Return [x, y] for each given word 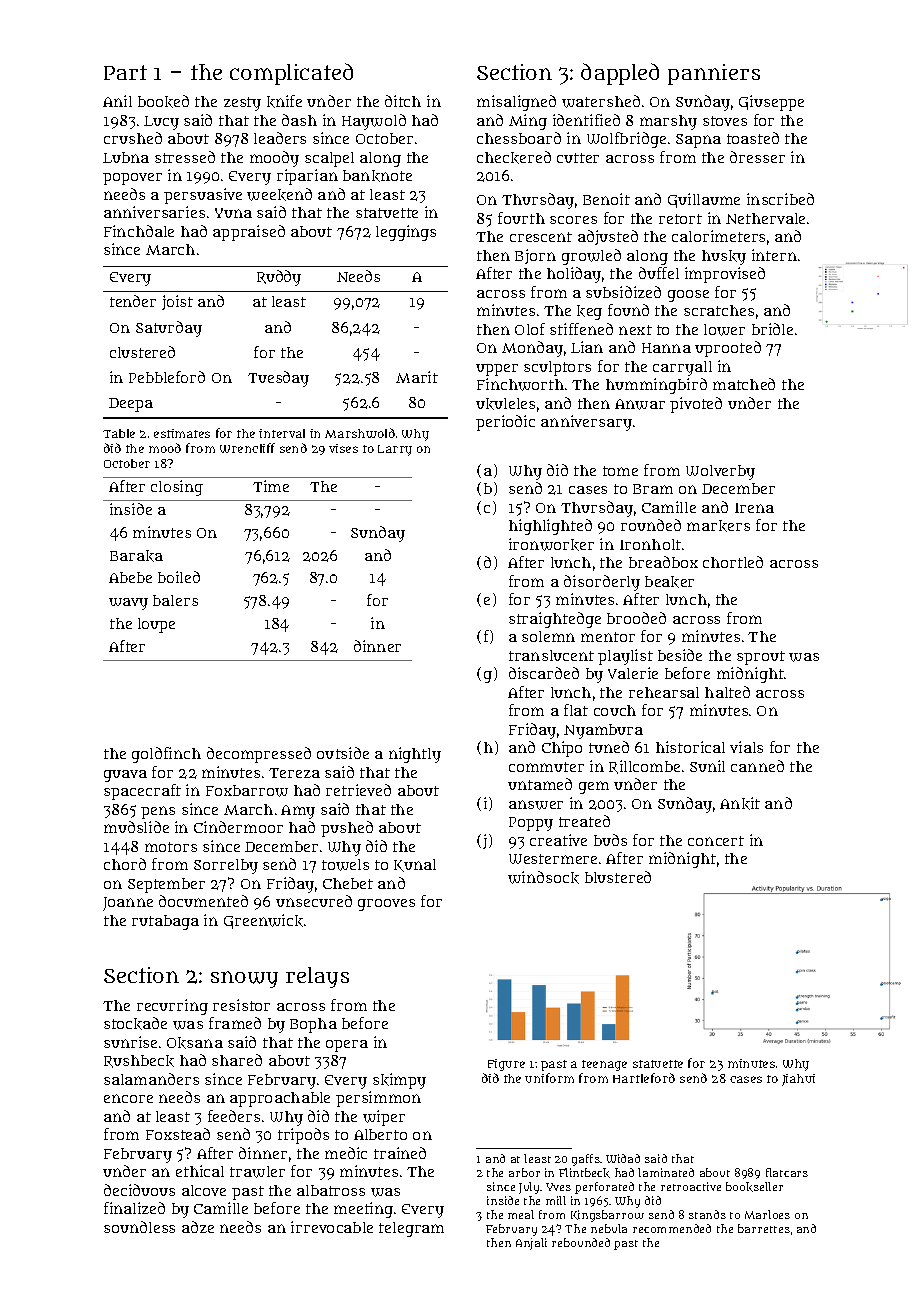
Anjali [531, 1244]
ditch [403, 101]
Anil [117, 101]
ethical [200, 1171]
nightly [415, 755]
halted [727, 692]
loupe [156, 625]
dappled [620, 74]
